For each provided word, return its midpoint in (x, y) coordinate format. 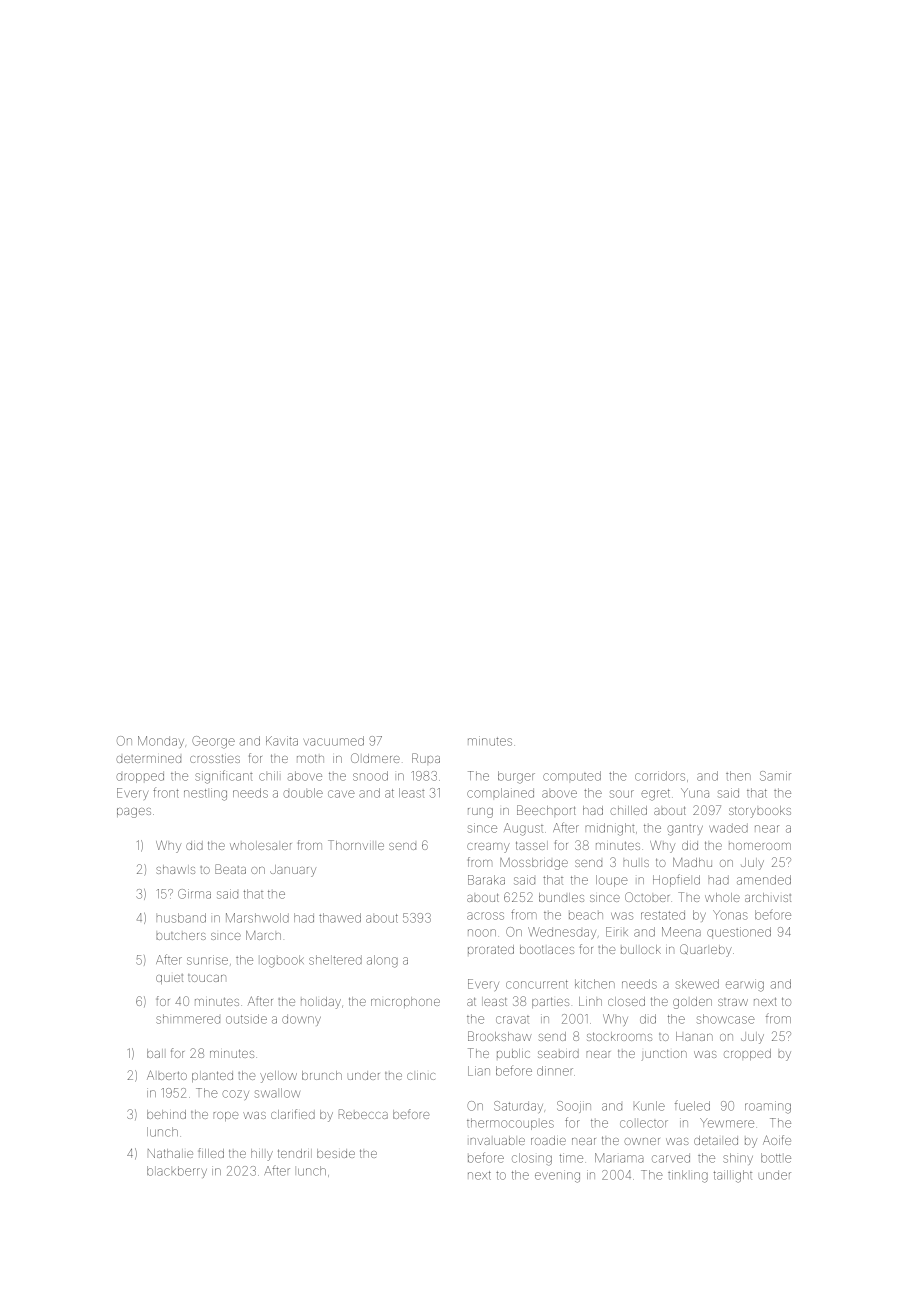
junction (664, 1055)
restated (663, 915)
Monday (161, 742)
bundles (561, 897)
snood (370, 776)
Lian (479, 1071)
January (293, 871)
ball (155, 1053)
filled (211, 1153)
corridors (660, 776)
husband (181, 918)
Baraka (486, 880)
